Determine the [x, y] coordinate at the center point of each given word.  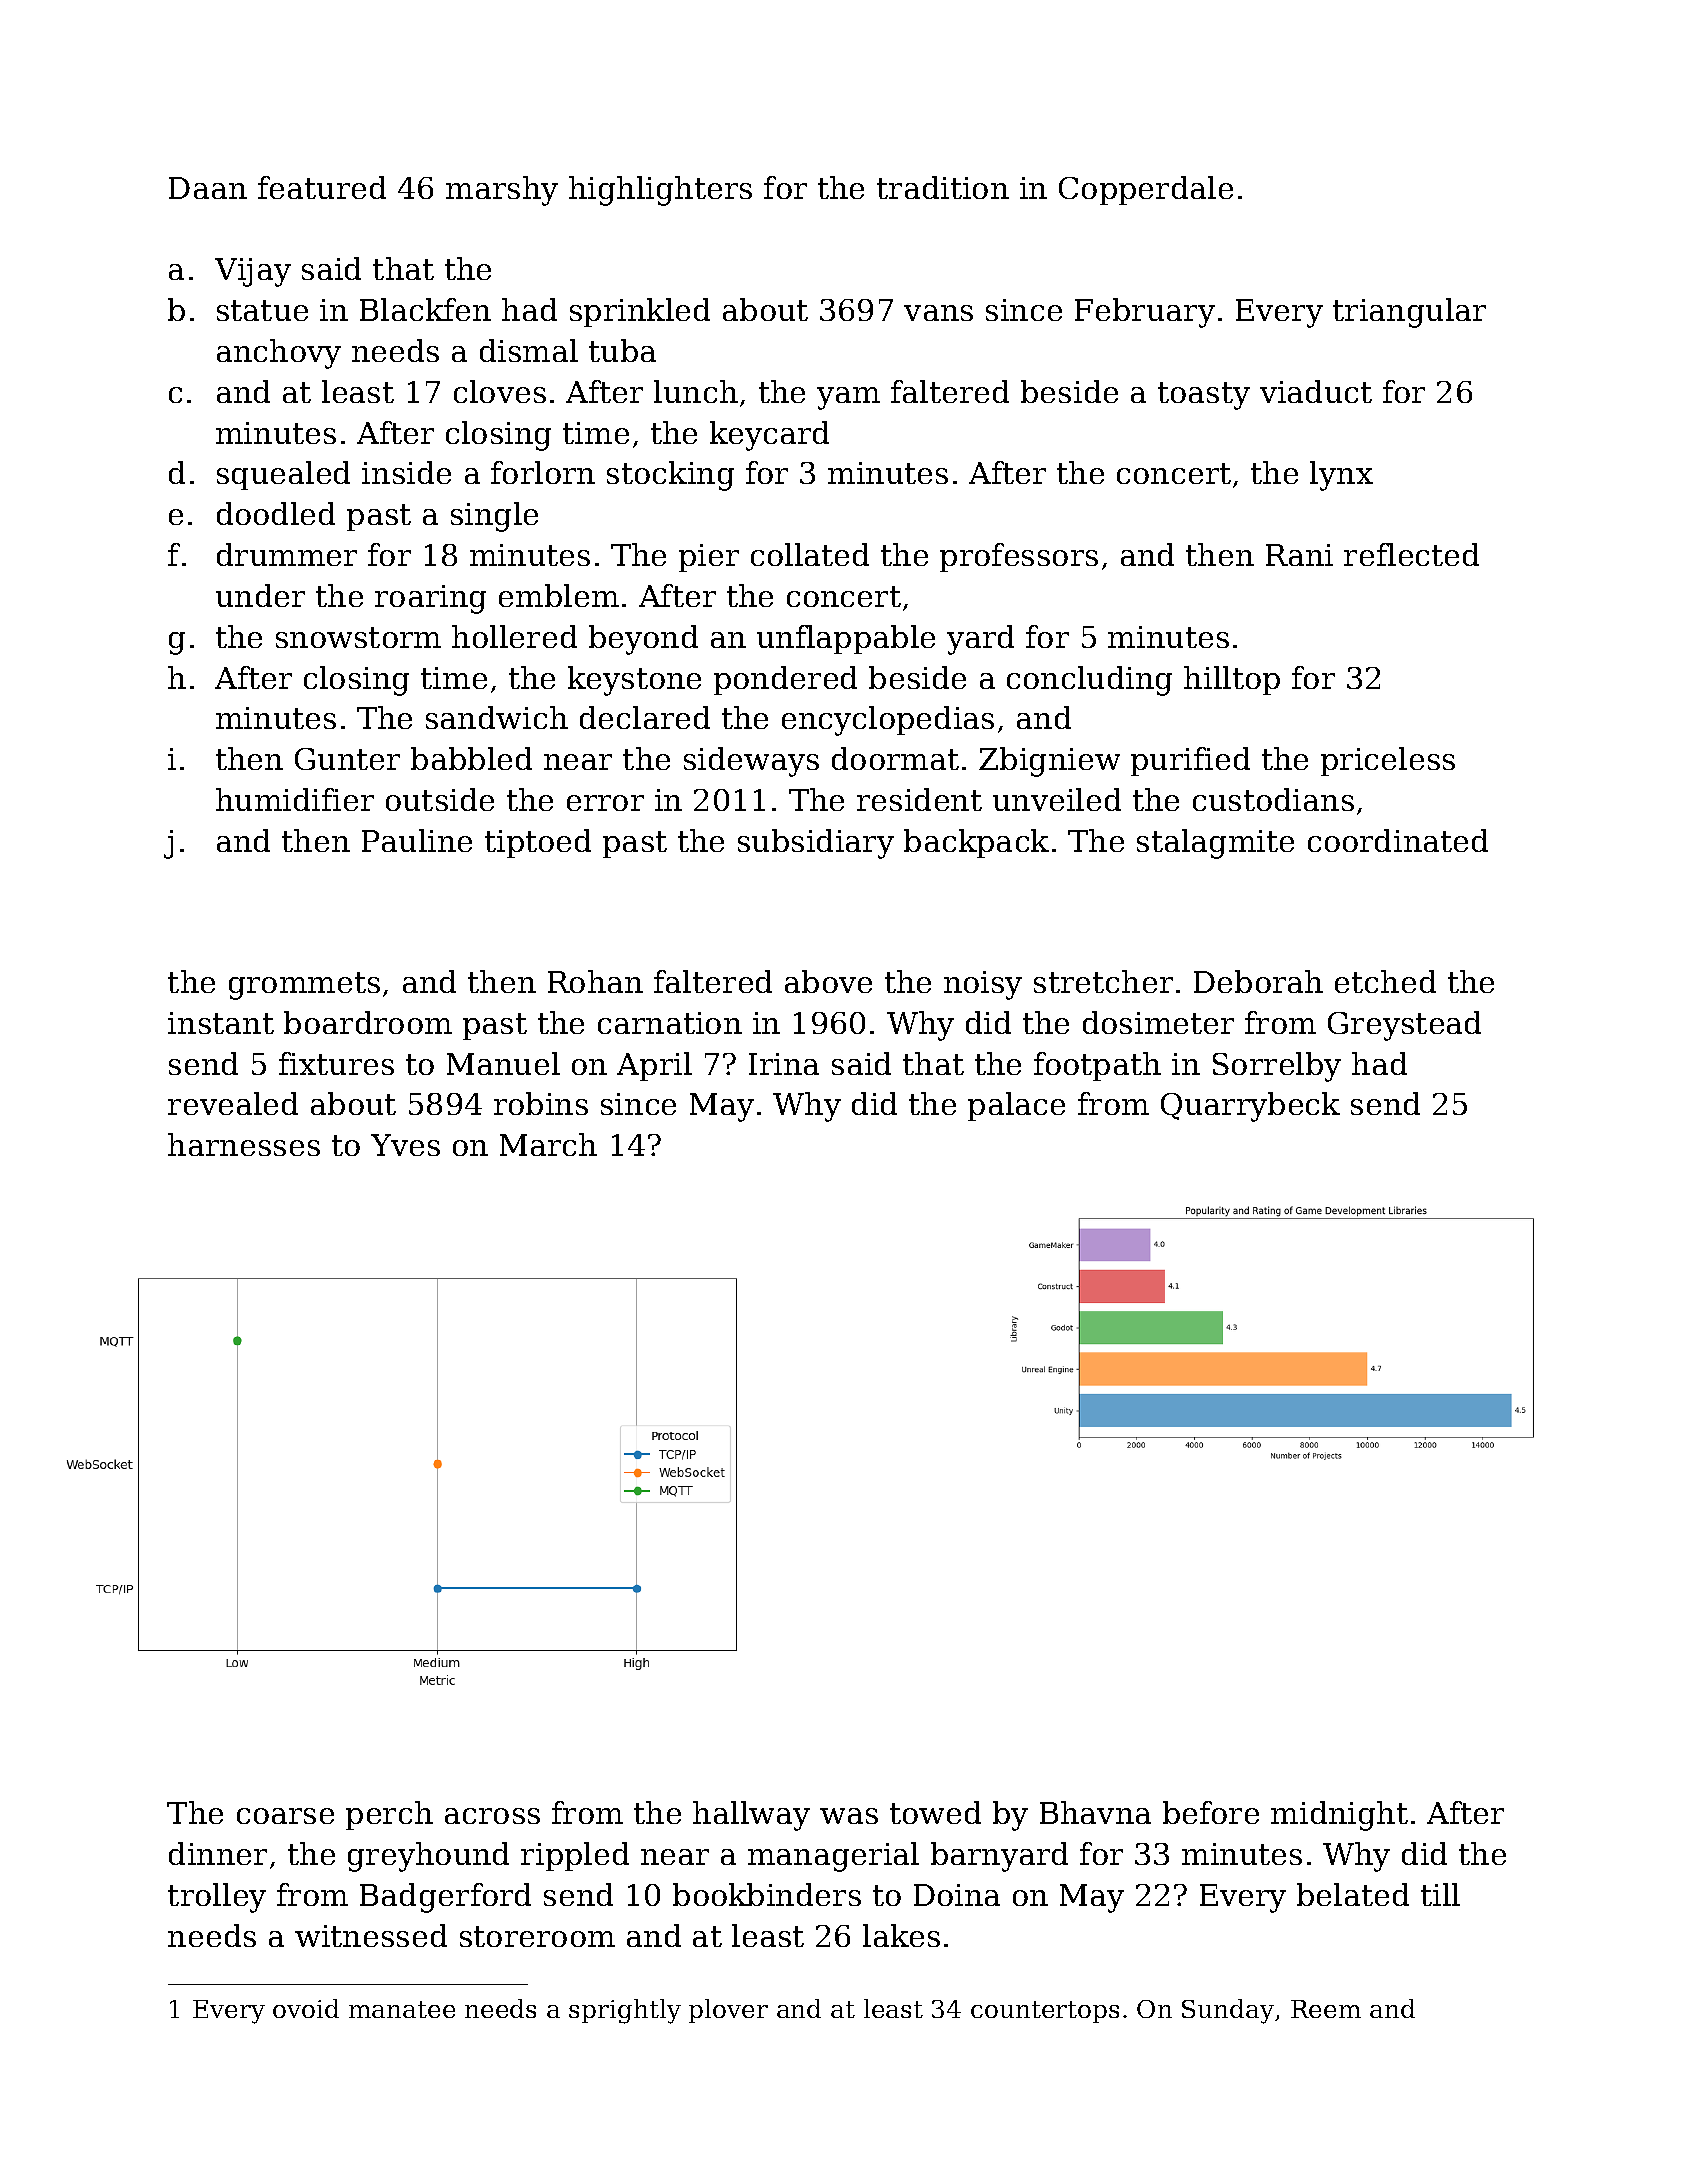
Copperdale [1146, 190]
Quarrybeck [1250, 1107]
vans [938, 313]
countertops [1045, 2012]
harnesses [244, 1144]
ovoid [306, 2008]
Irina [784, 1064]
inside [406, 472]
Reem [1326, 2009]
